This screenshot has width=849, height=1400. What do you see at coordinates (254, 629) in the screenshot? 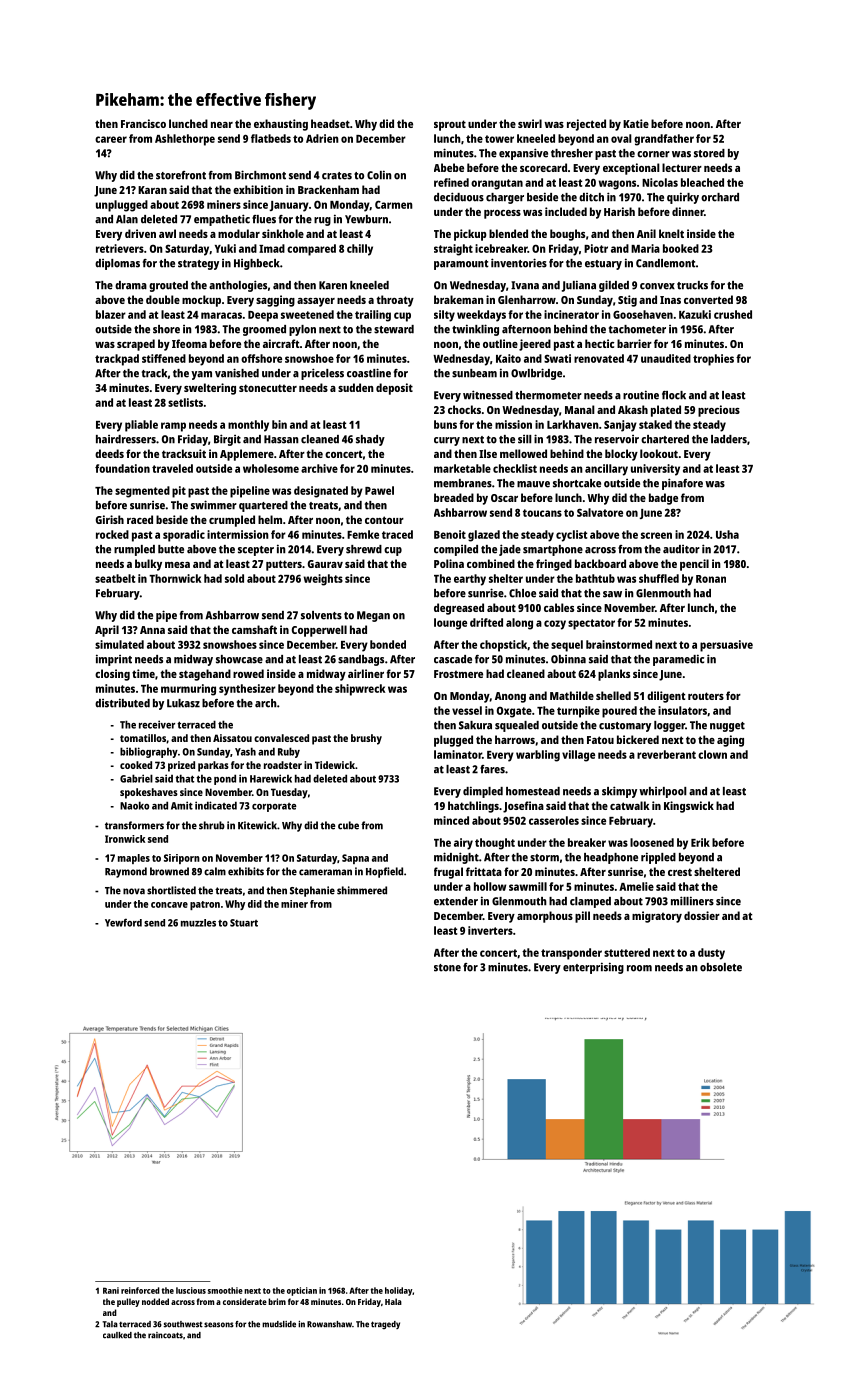
I see `camshaft` at bounding box center [254, 629].
